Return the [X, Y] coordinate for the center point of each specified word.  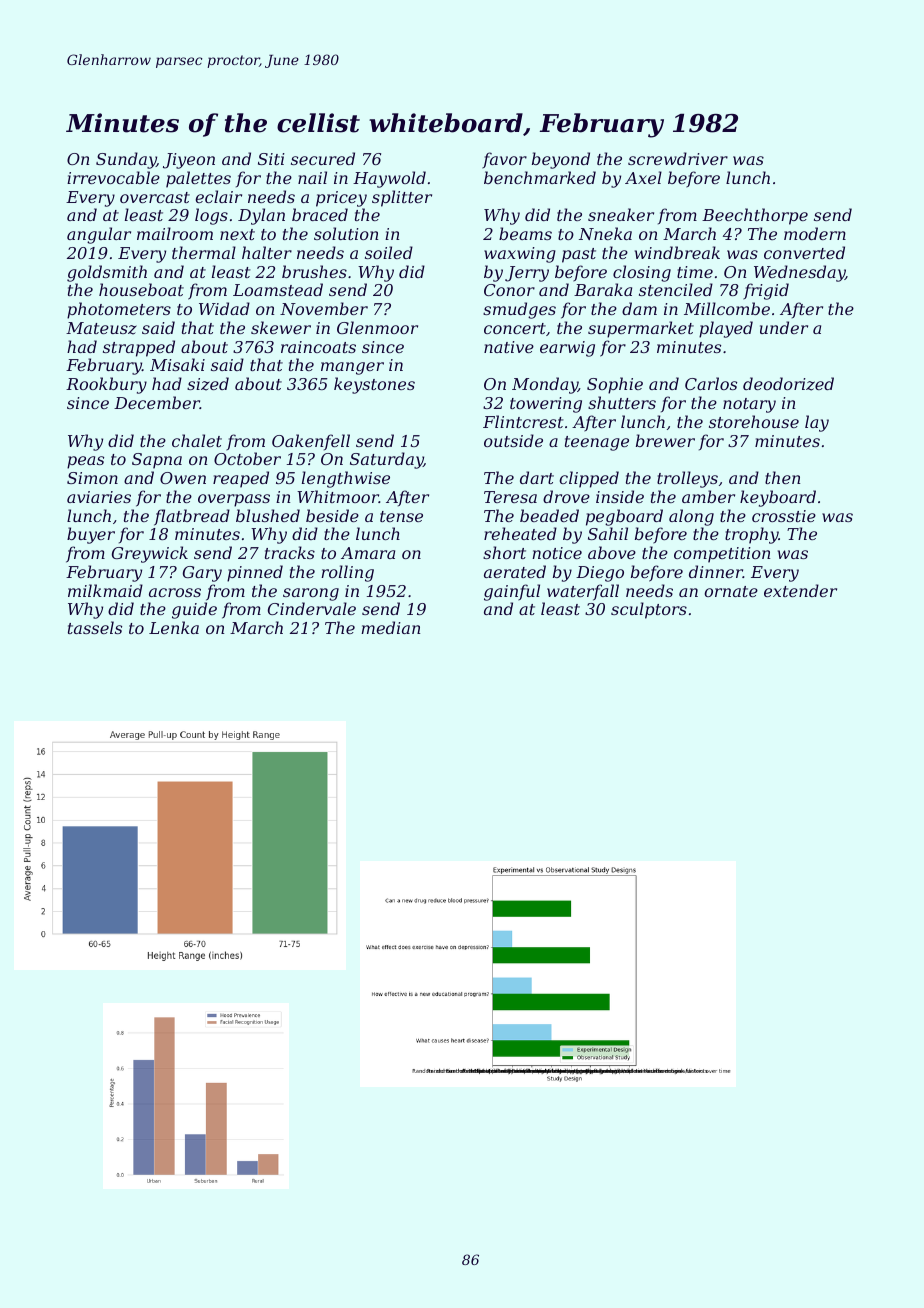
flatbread [192, 517]
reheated [520, 533]
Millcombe [727, 308]
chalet [197, 440]
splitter [402, 198]
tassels [95, 627]
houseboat [141, 289]
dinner [716, 571]
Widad [224, 308]
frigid [766, 291]
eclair [218, 196]
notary [749, 405]
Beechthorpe [755, 216]
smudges [519, 310]
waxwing [520, 255]
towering [546, 405]
